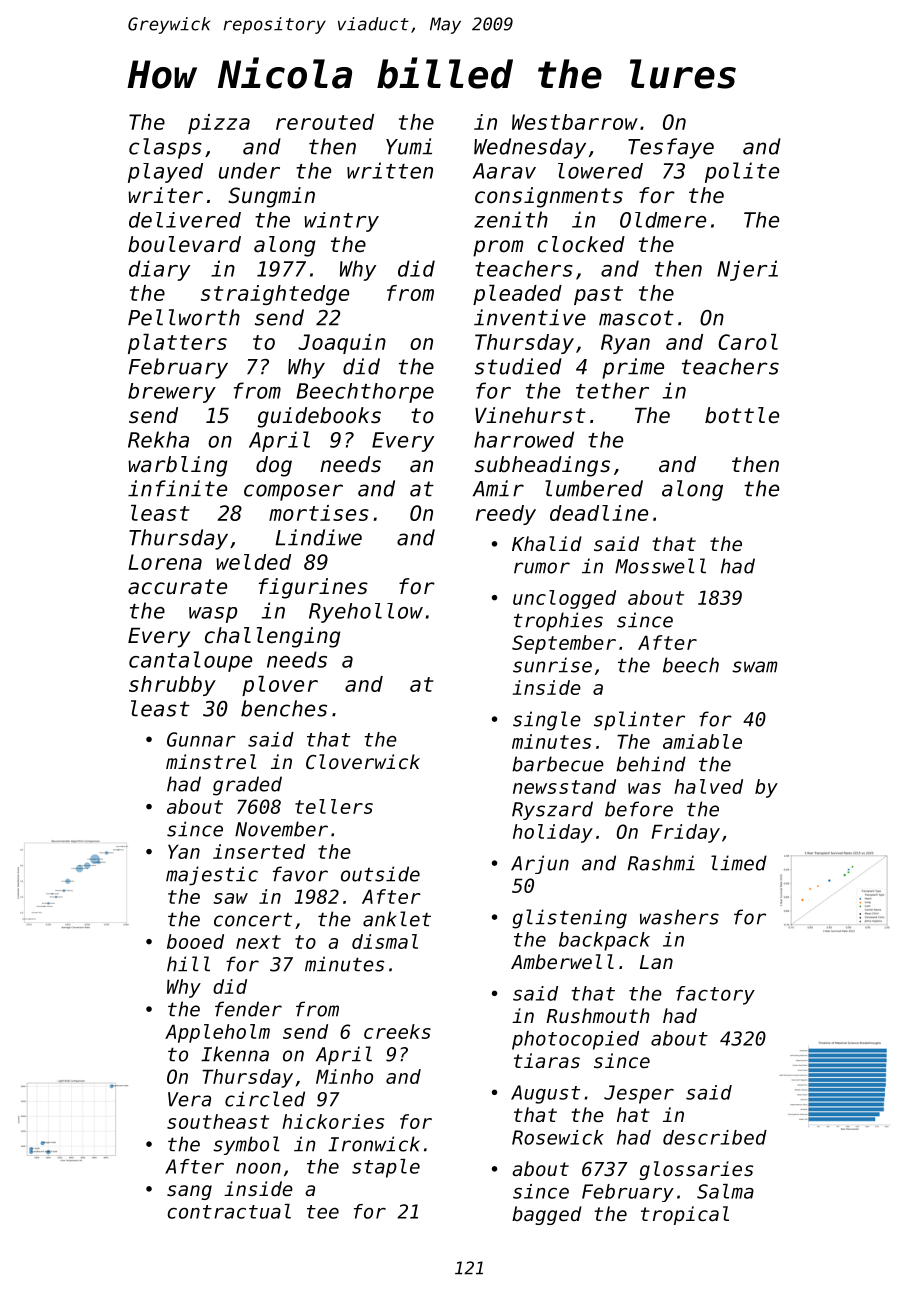 The image size is (908, 1316). What do you see at coordinates (739, 863) in the screenshot?
I see `limed` at bounding box center [739, 863].
